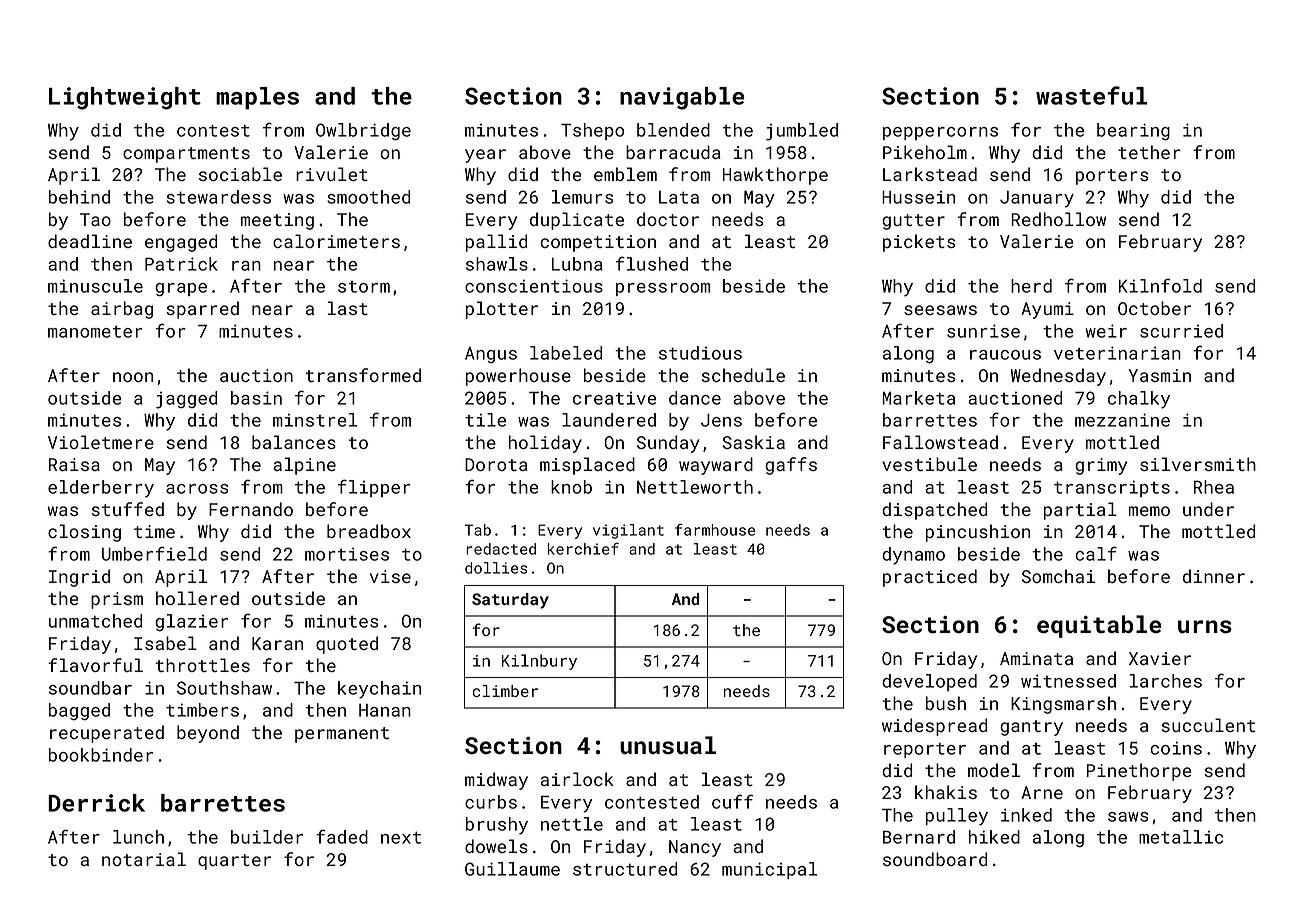 This page has width=1308, height=924. Describe the element at coordinates (1181, 837) in the page. I see `metallic` at that location.
